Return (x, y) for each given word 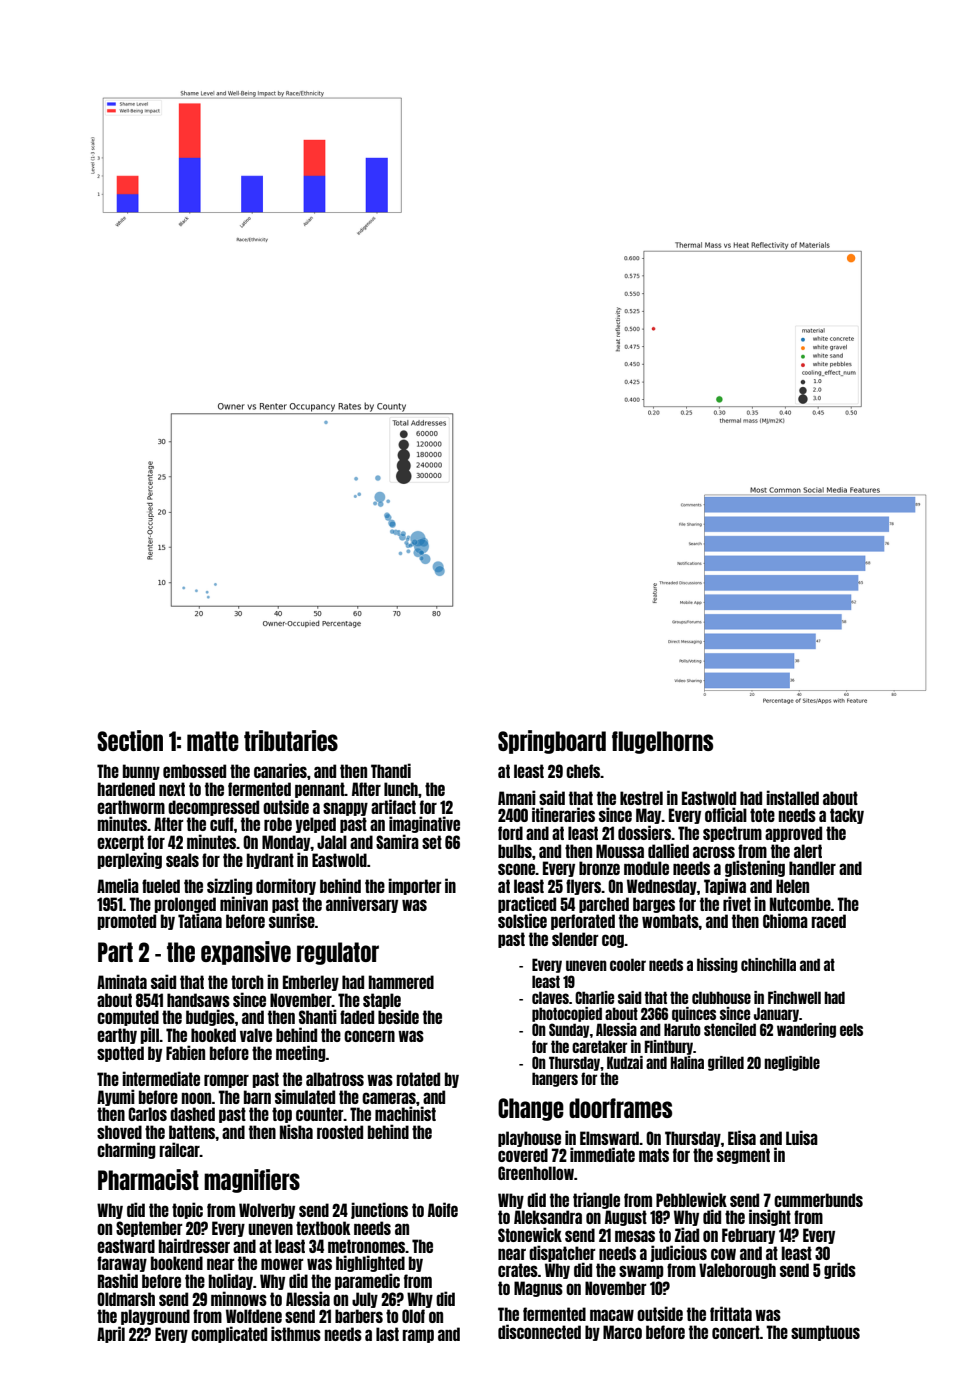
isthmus (296, 1333)
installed (792, 797)
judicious (679, 1253)
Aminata (122, 981)
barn (257, 1097)
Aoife (443, 1209)
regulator (338, 953)
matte (213, 741)
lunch (401, 789)
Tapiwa (725, 886)
